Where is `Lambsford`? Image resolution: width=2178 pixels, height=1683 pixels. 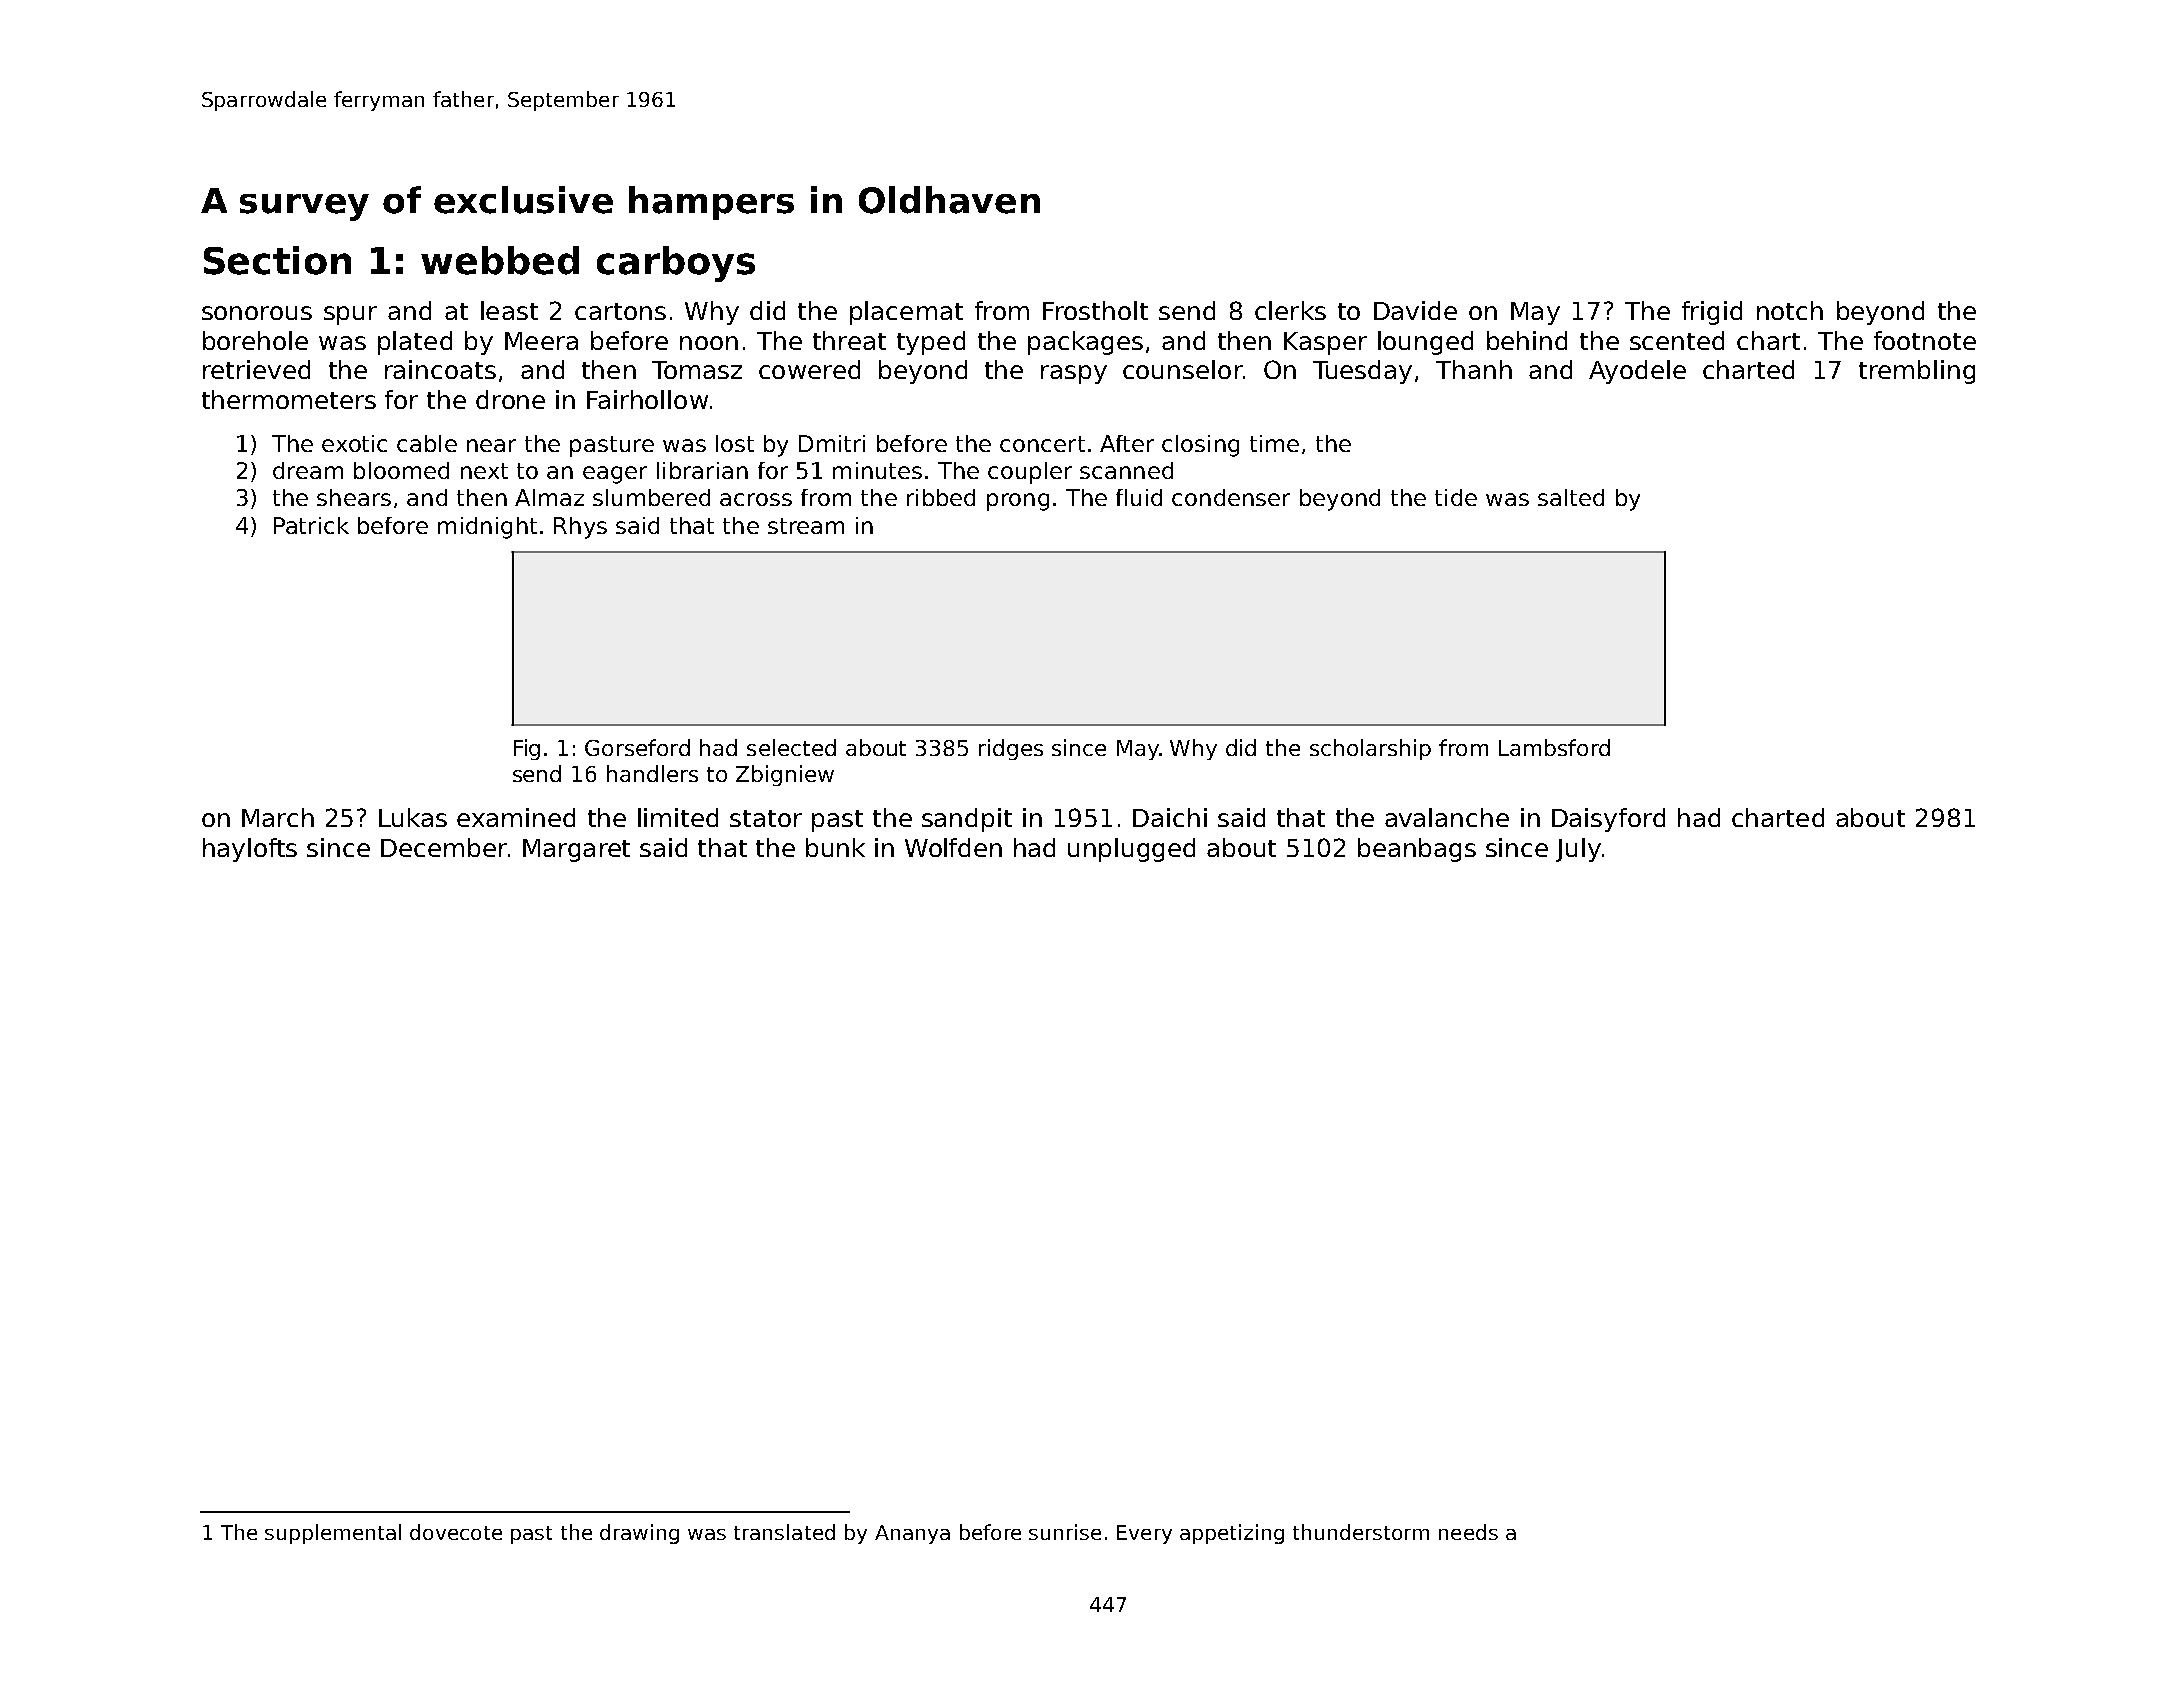 Lambsford is located at coordinates (1554, 747).
